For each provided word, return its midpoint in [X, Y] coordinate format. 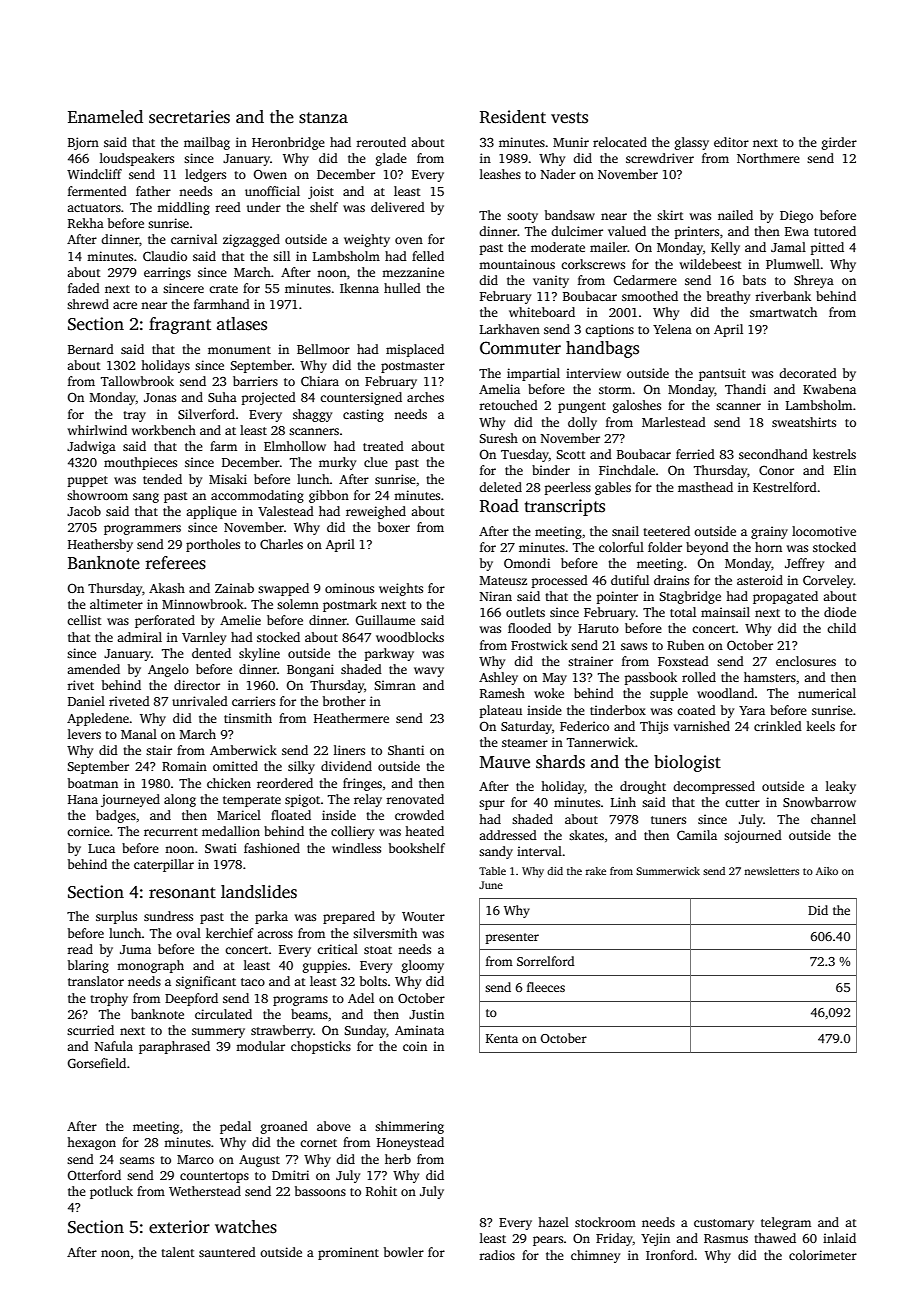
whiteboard [542, 312]
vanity [551, 281]
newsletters [771, 871]
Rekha [86, 223]
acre [125, 305]
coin [415, 1046]
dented [211, 653]
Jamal [788, 247]
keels [820, 726]
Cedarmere [645, 280]
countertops [214, 1177]
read [80, 949]
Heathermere [351, 718]
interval [539, 851]
